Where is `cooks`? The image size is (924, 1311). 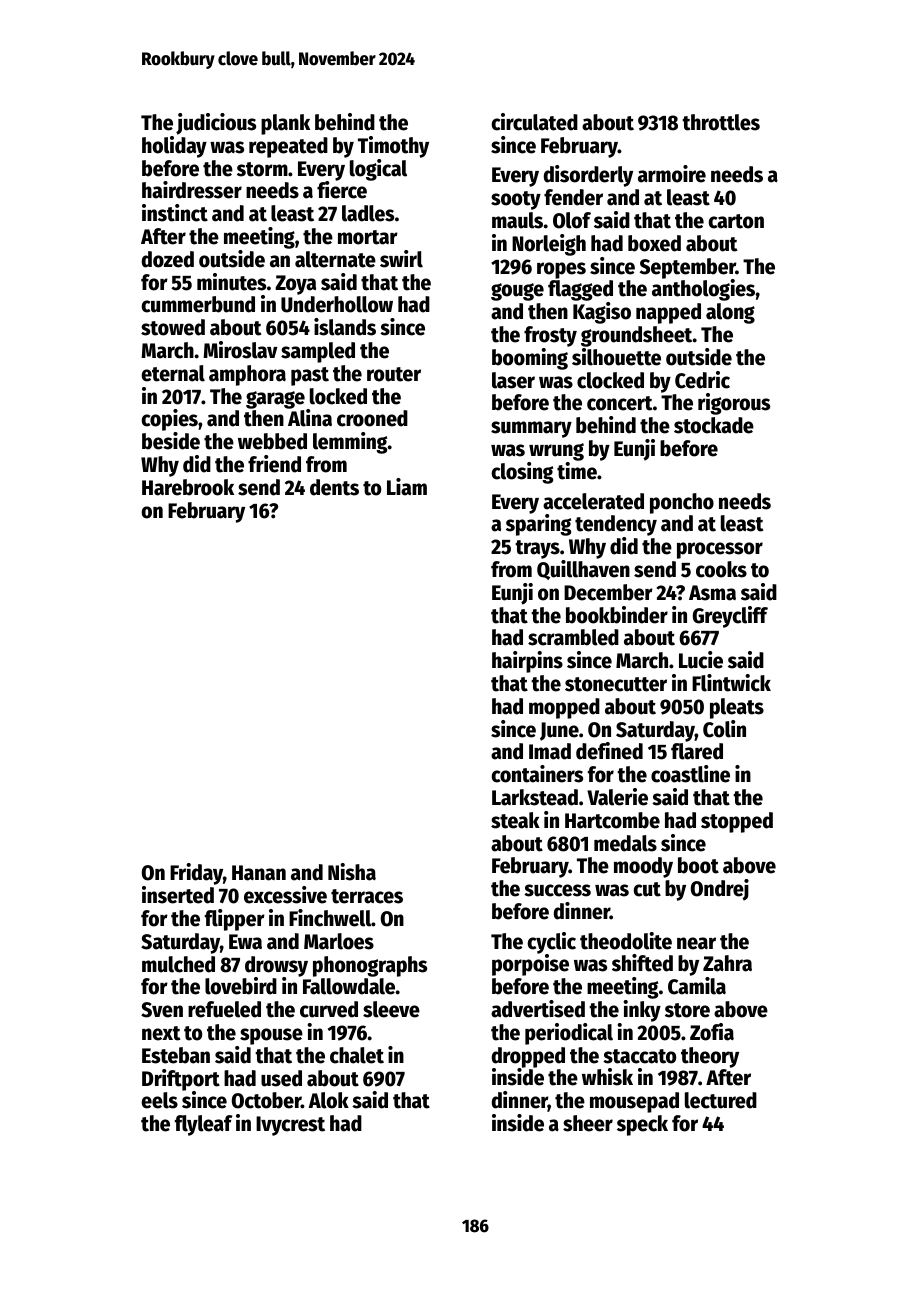 cooks is located at coordinates (721, 569).
